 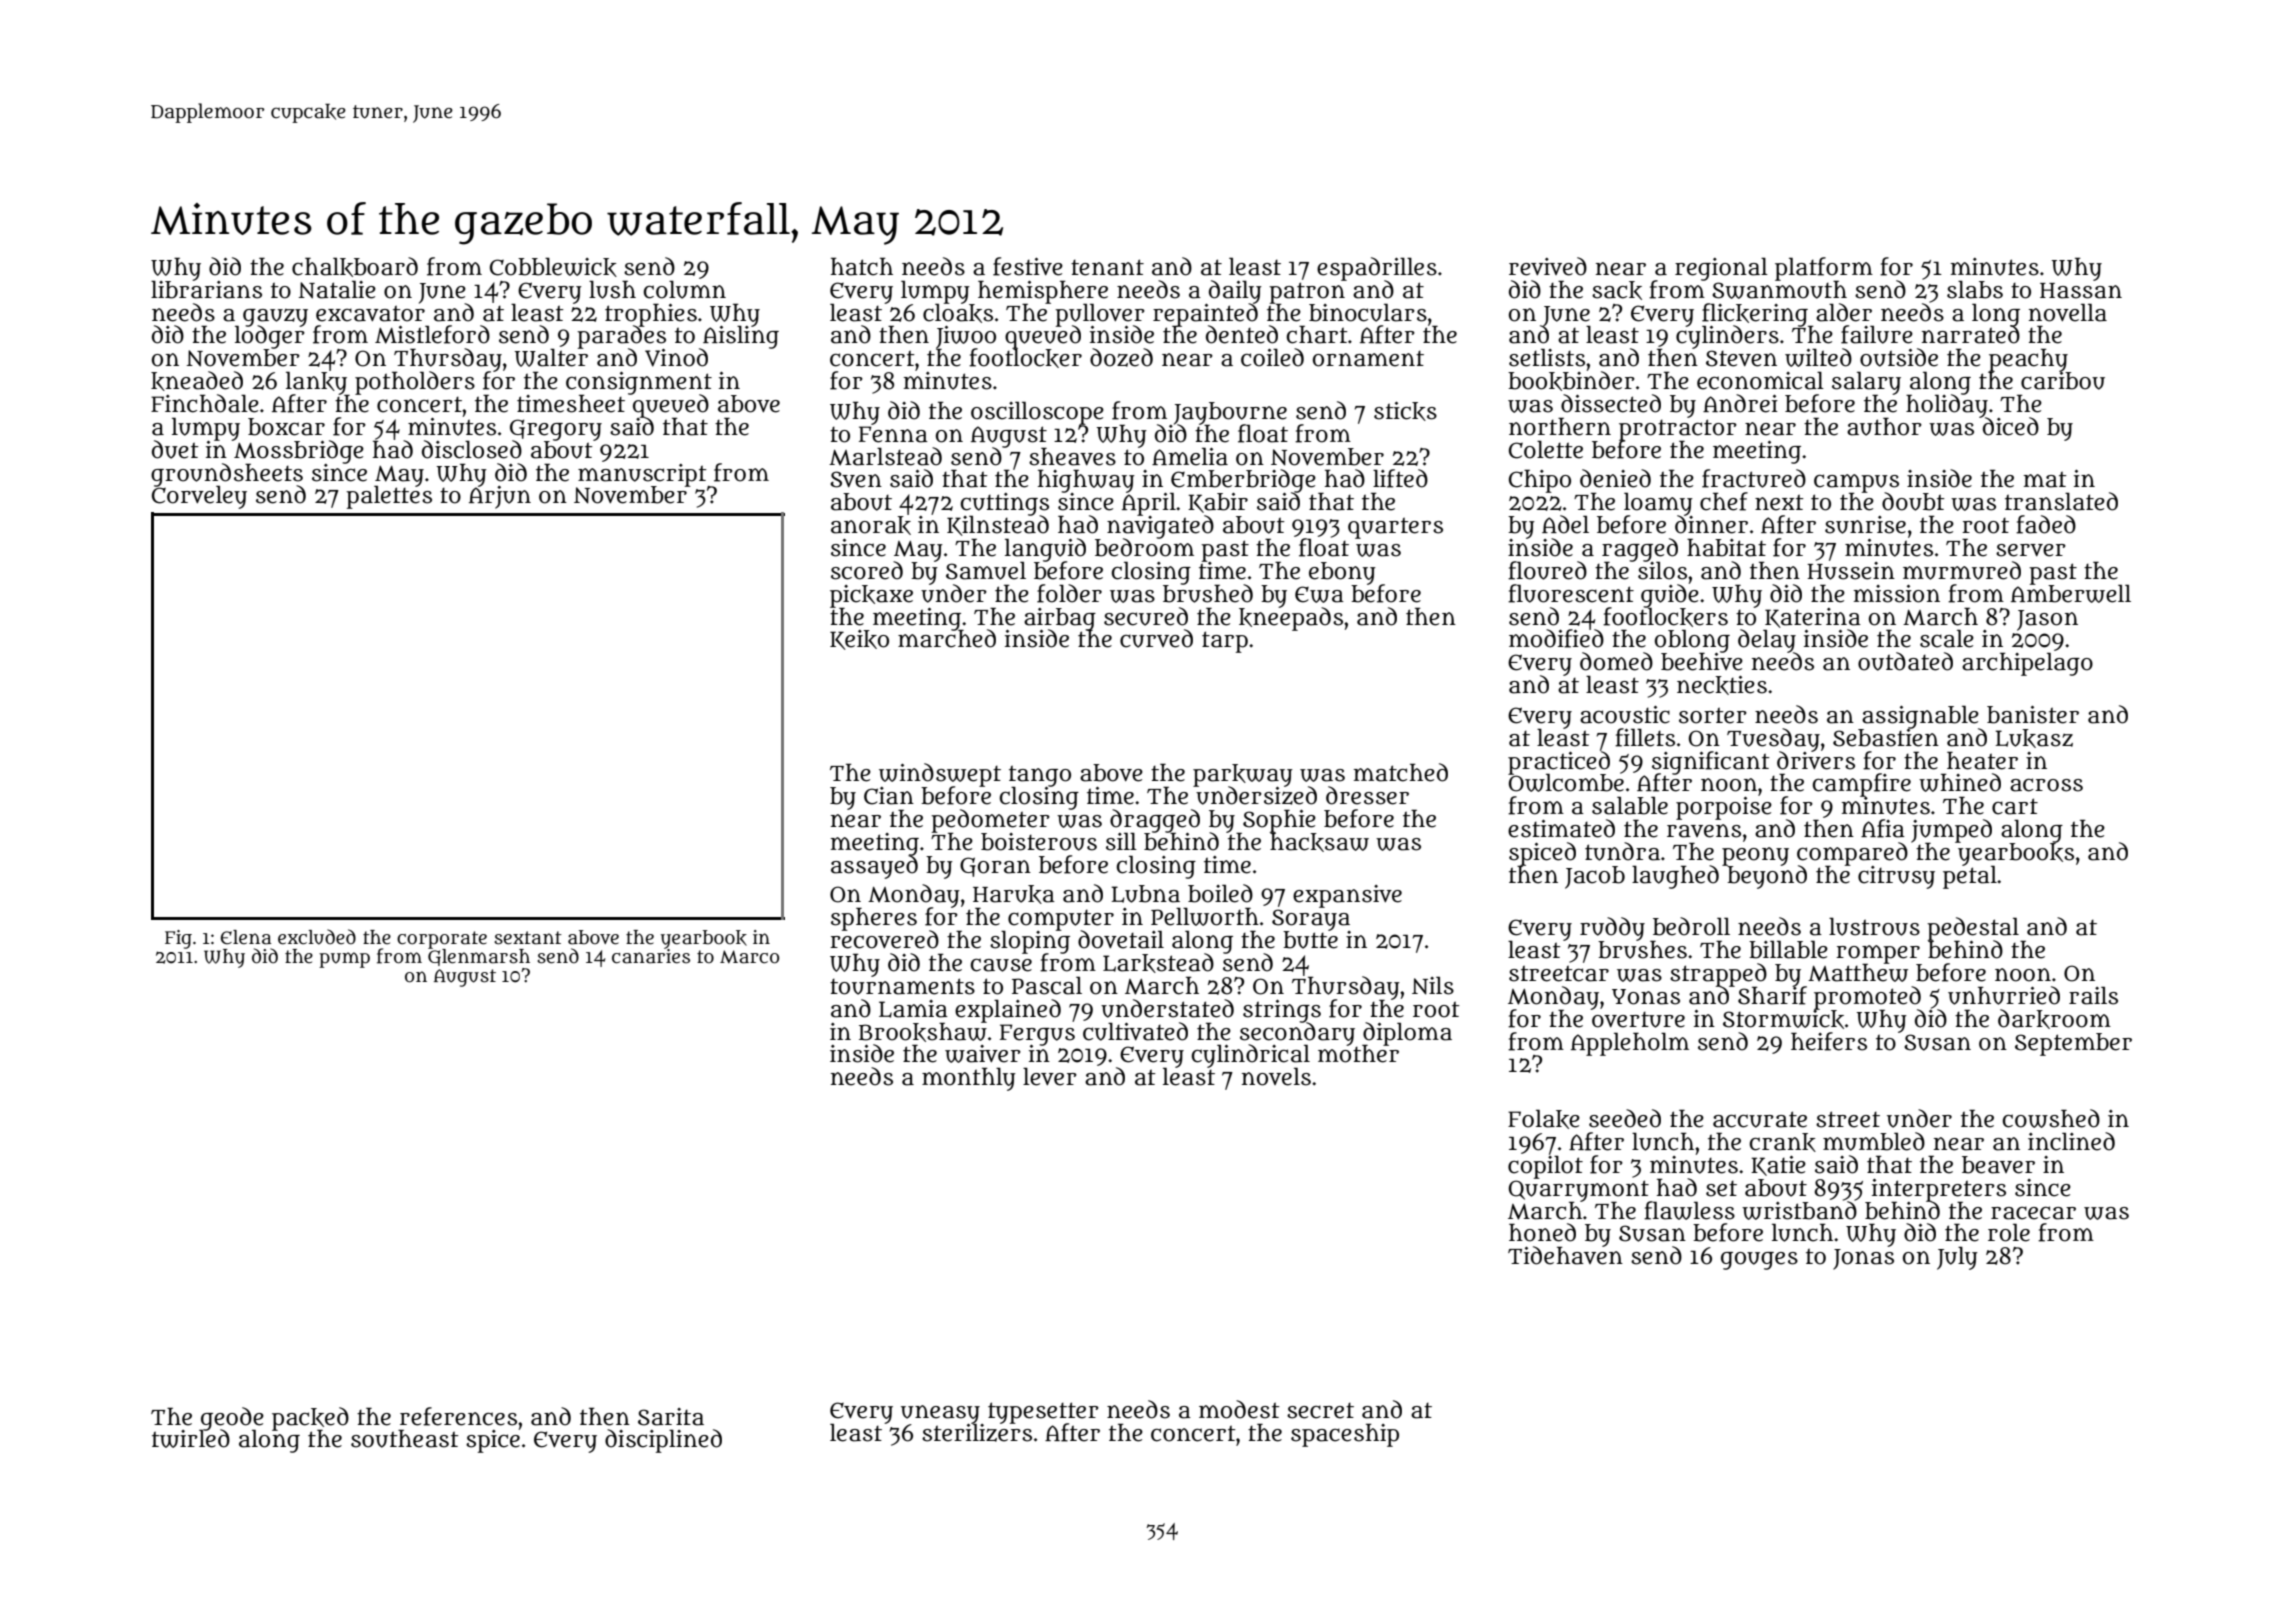 I want to click on disciplined, so click(x=663, y=1441).
